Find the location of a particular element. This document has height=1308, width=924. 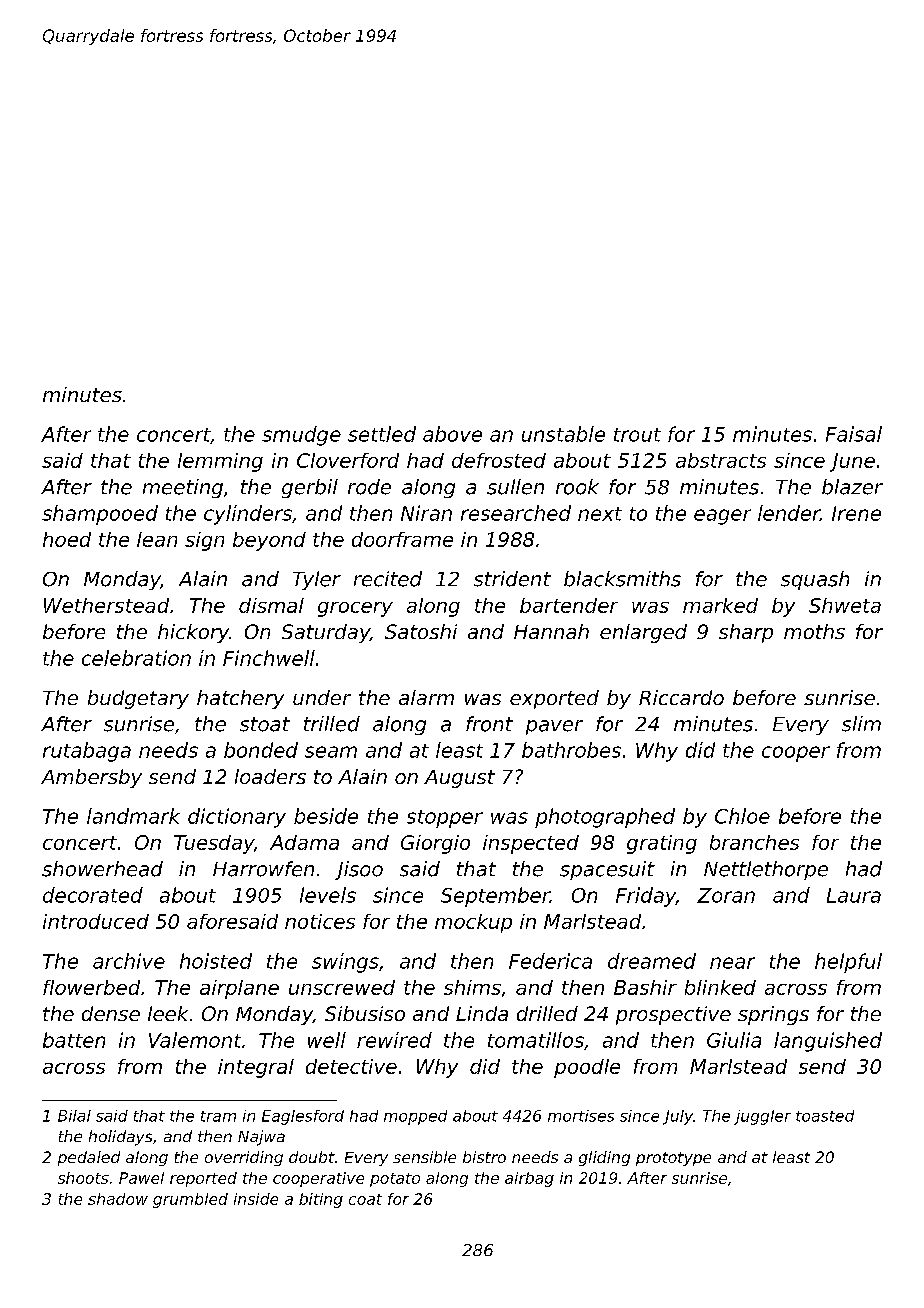

Faisal is located at coordinates (854, 434).
